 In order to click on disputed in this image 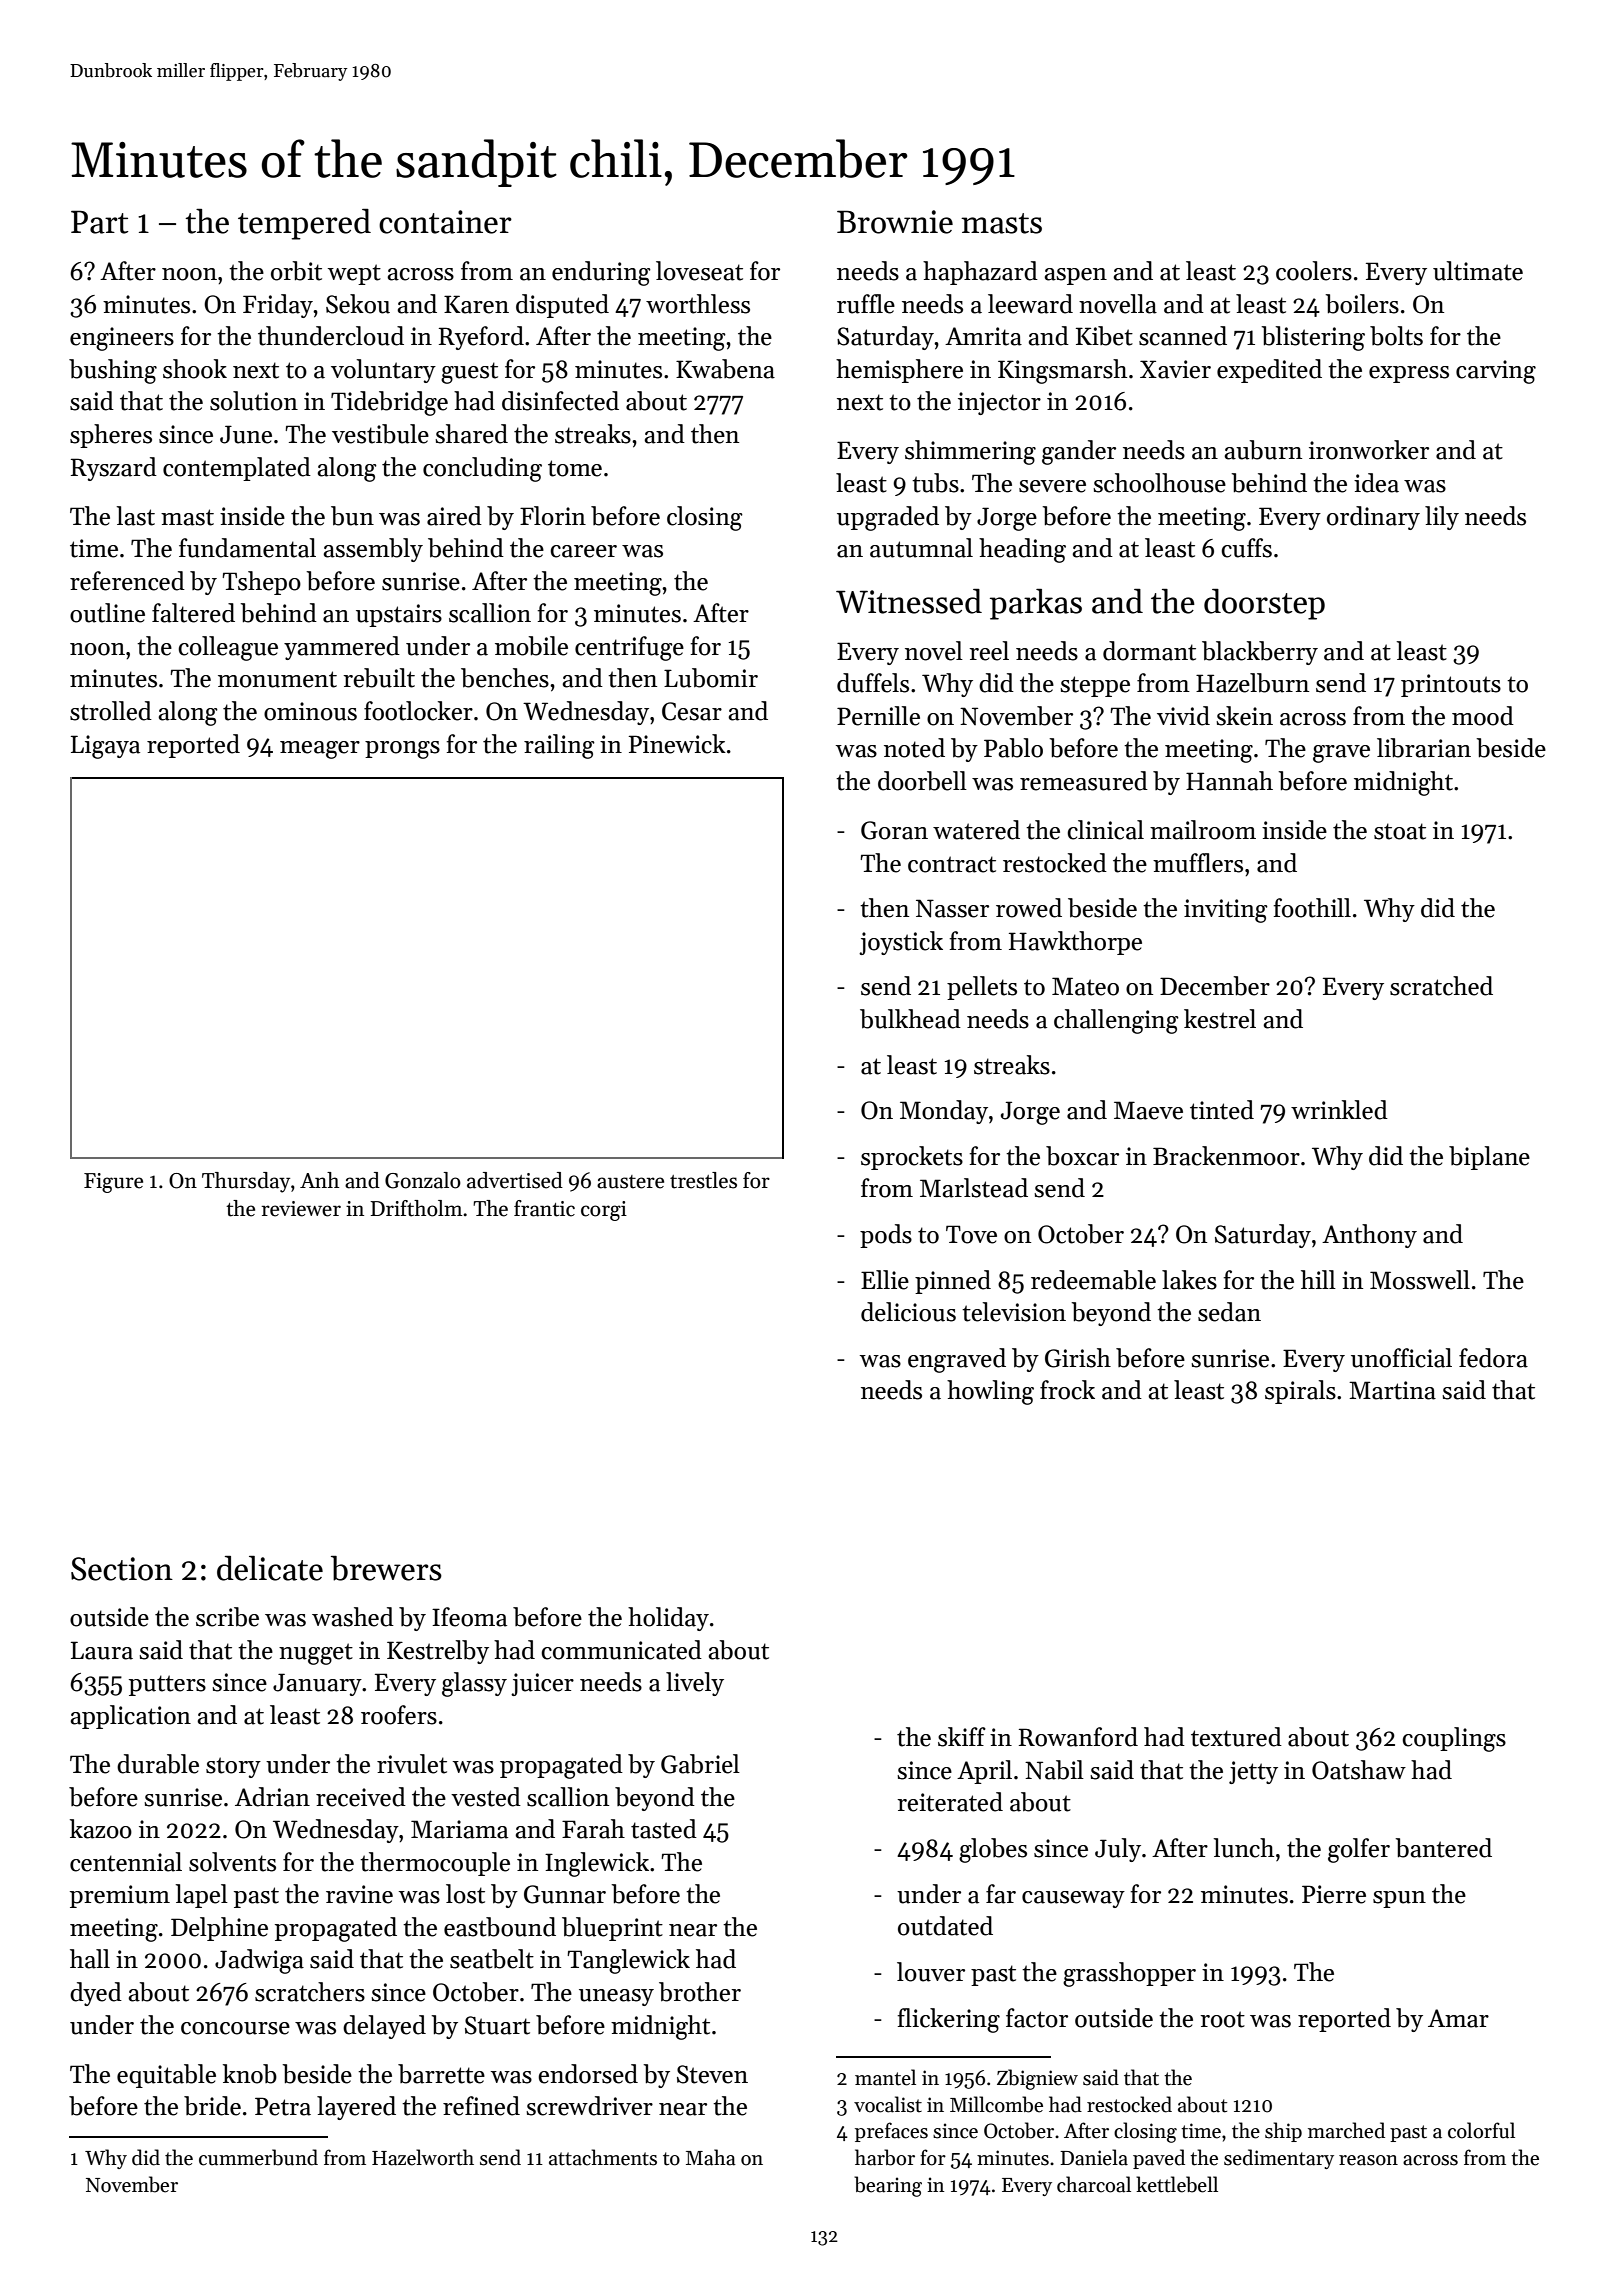, I will do `click(562, 306)`.
